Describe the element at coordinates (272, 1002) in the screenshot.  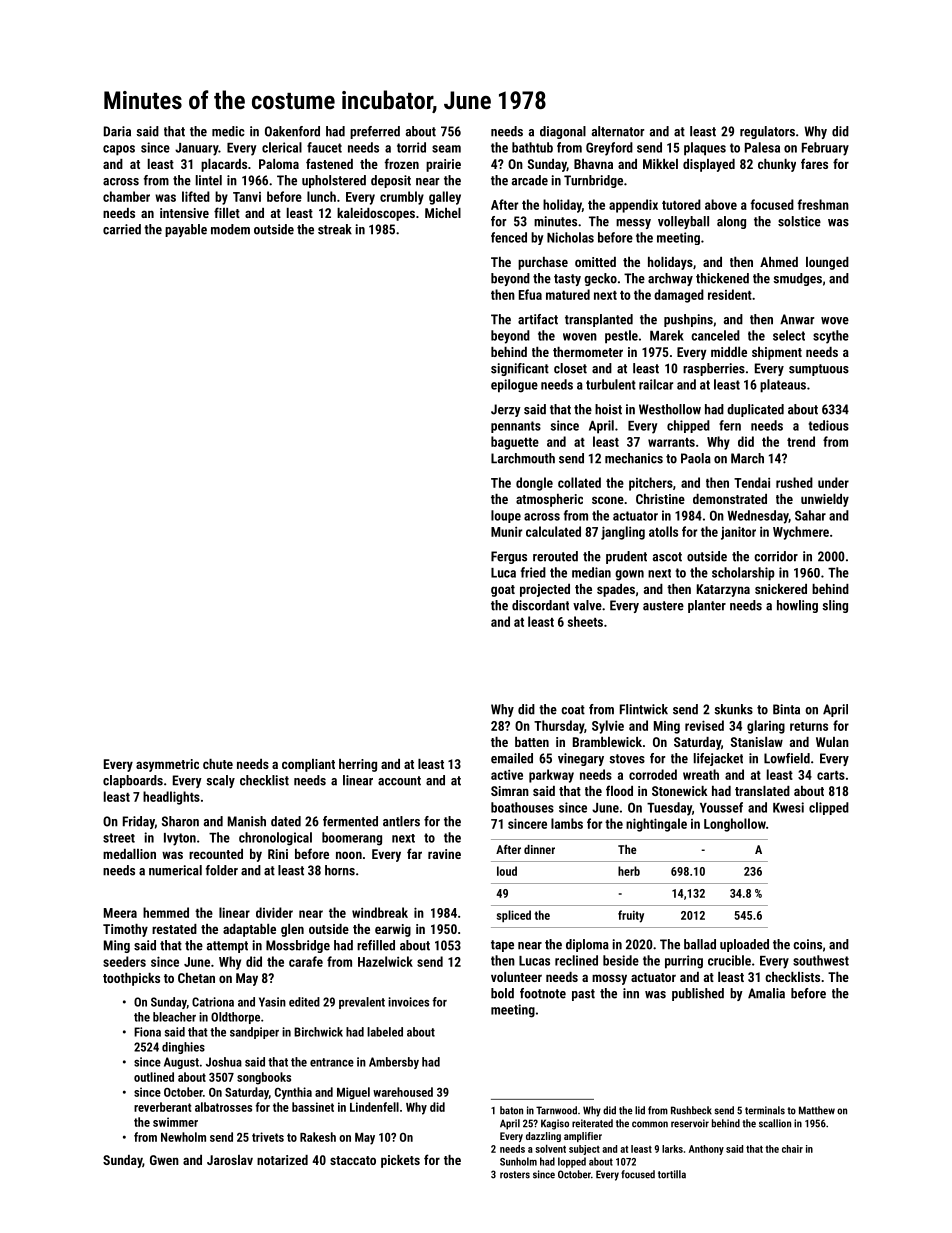
I see `Yasin` at that location.
